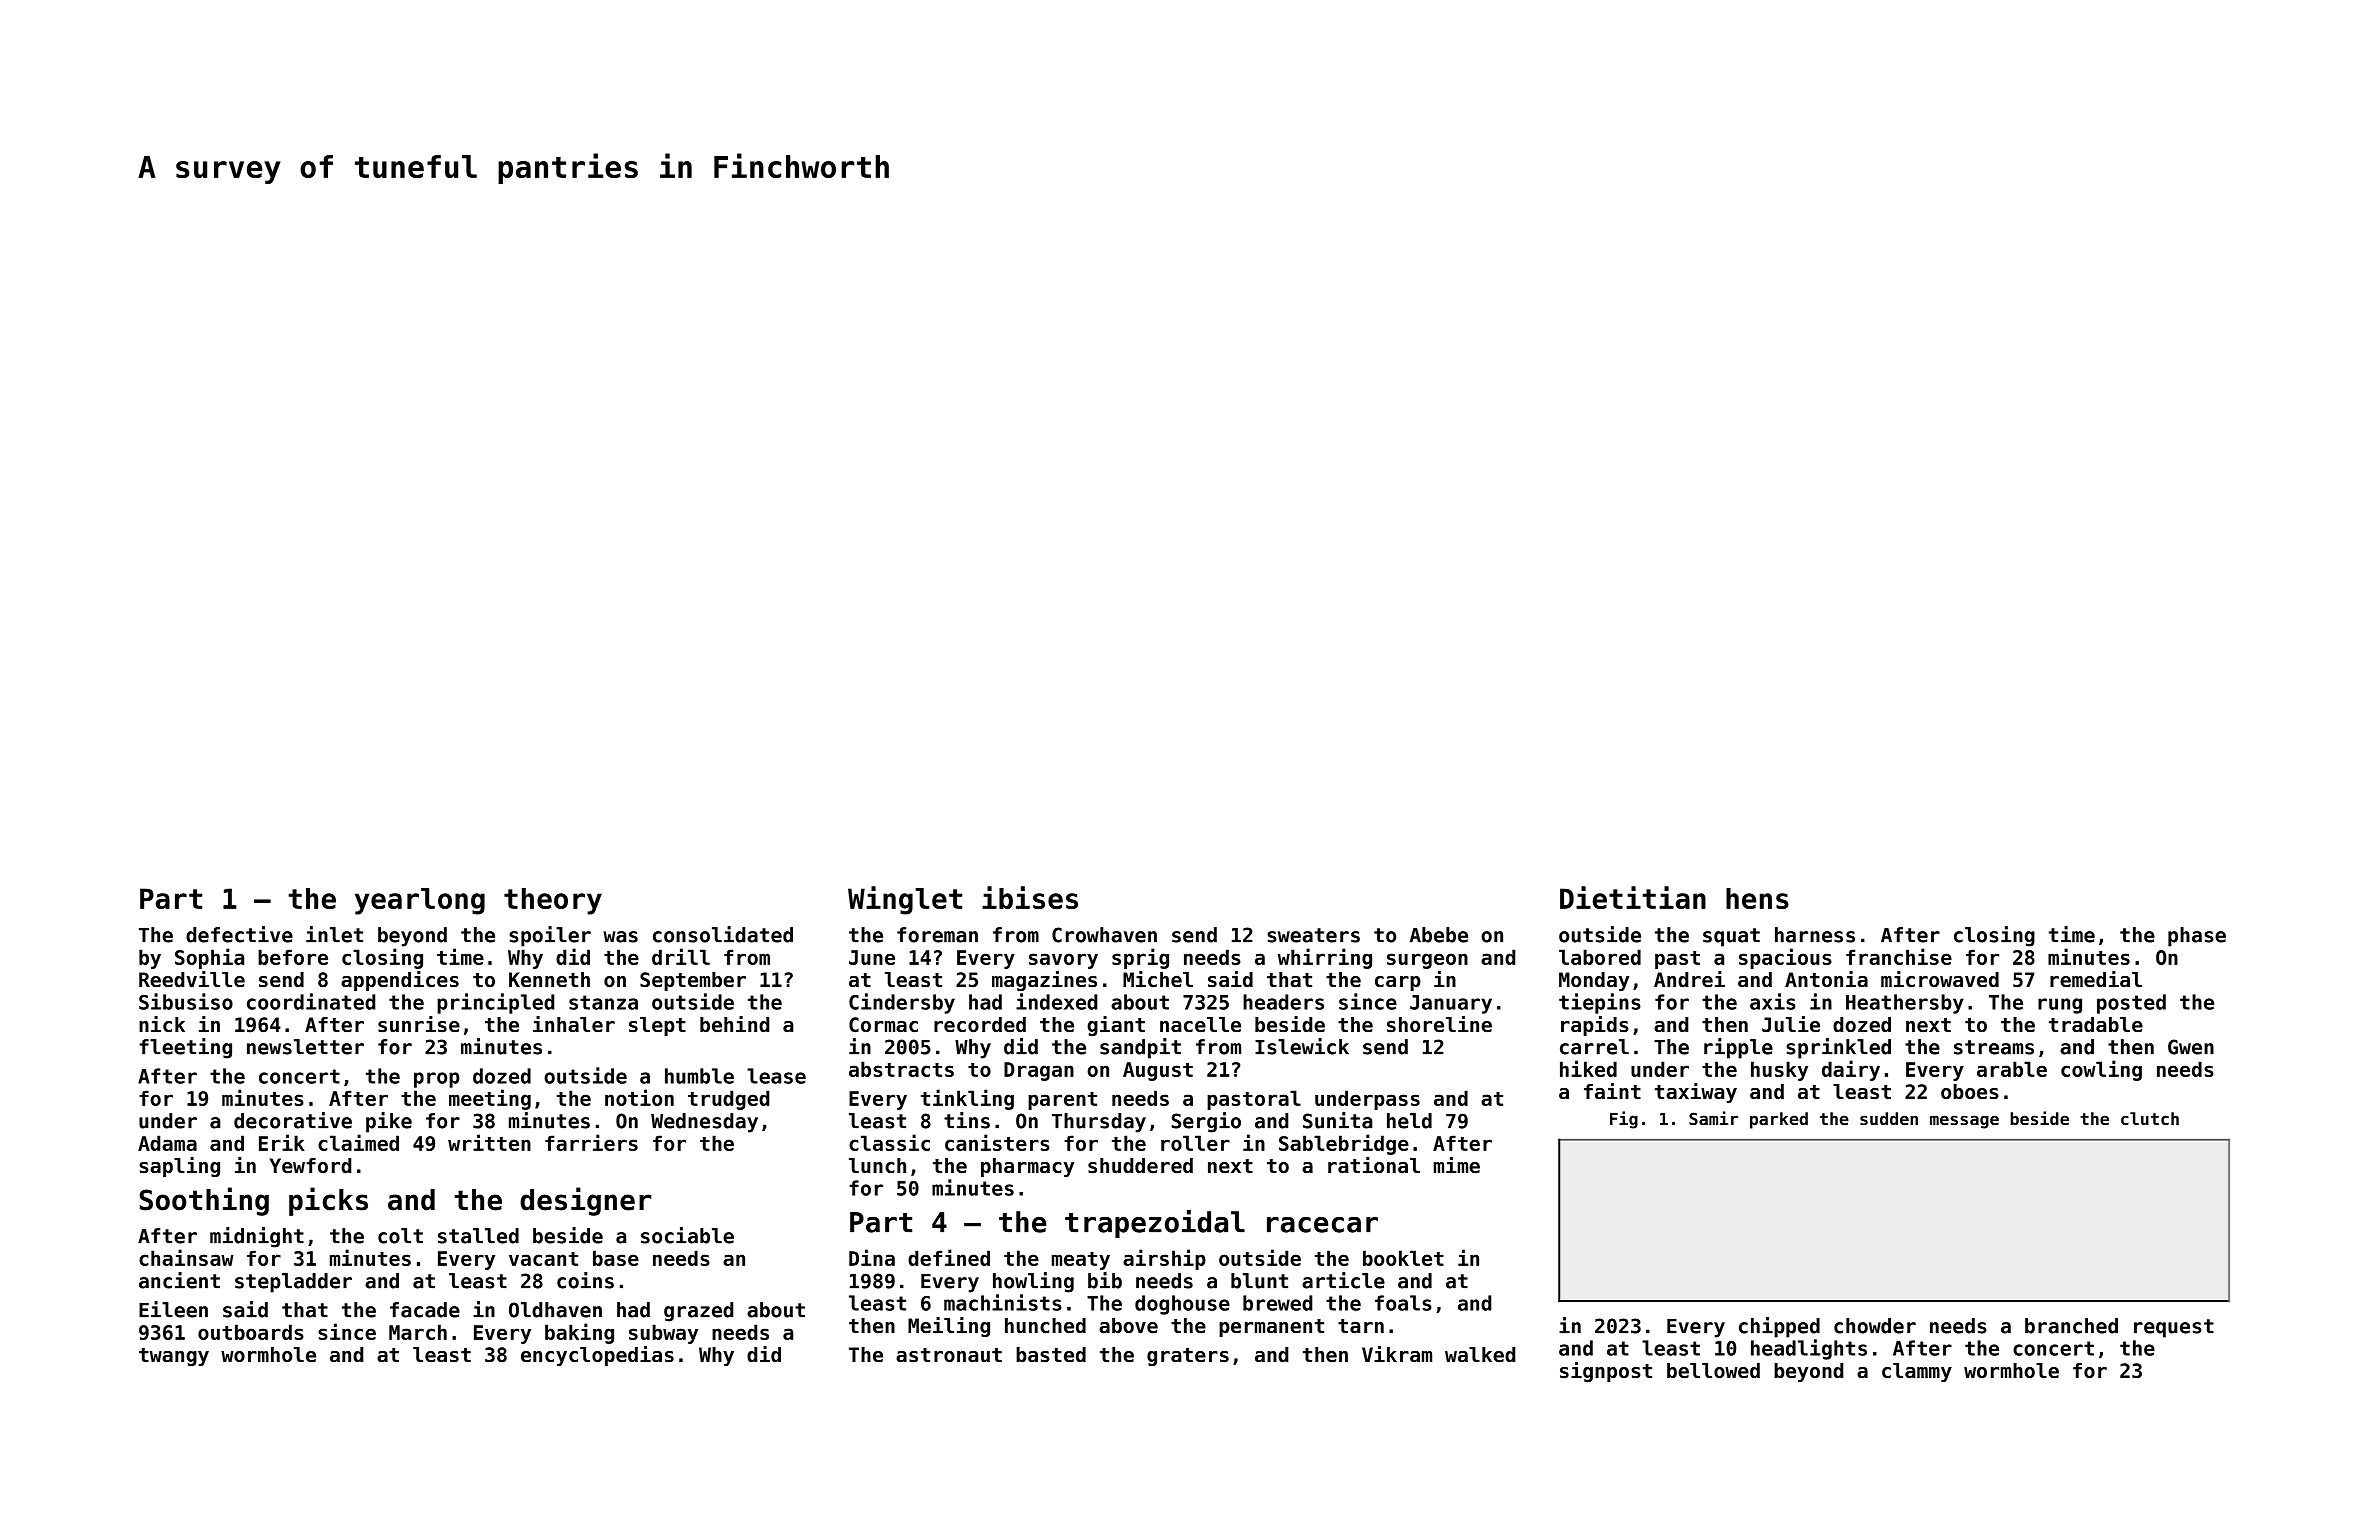 This screenshot has height=1532, width=2368. Describe the element at coordinates (251, 1332) in the screenshot. I see `outboards` at that location.
